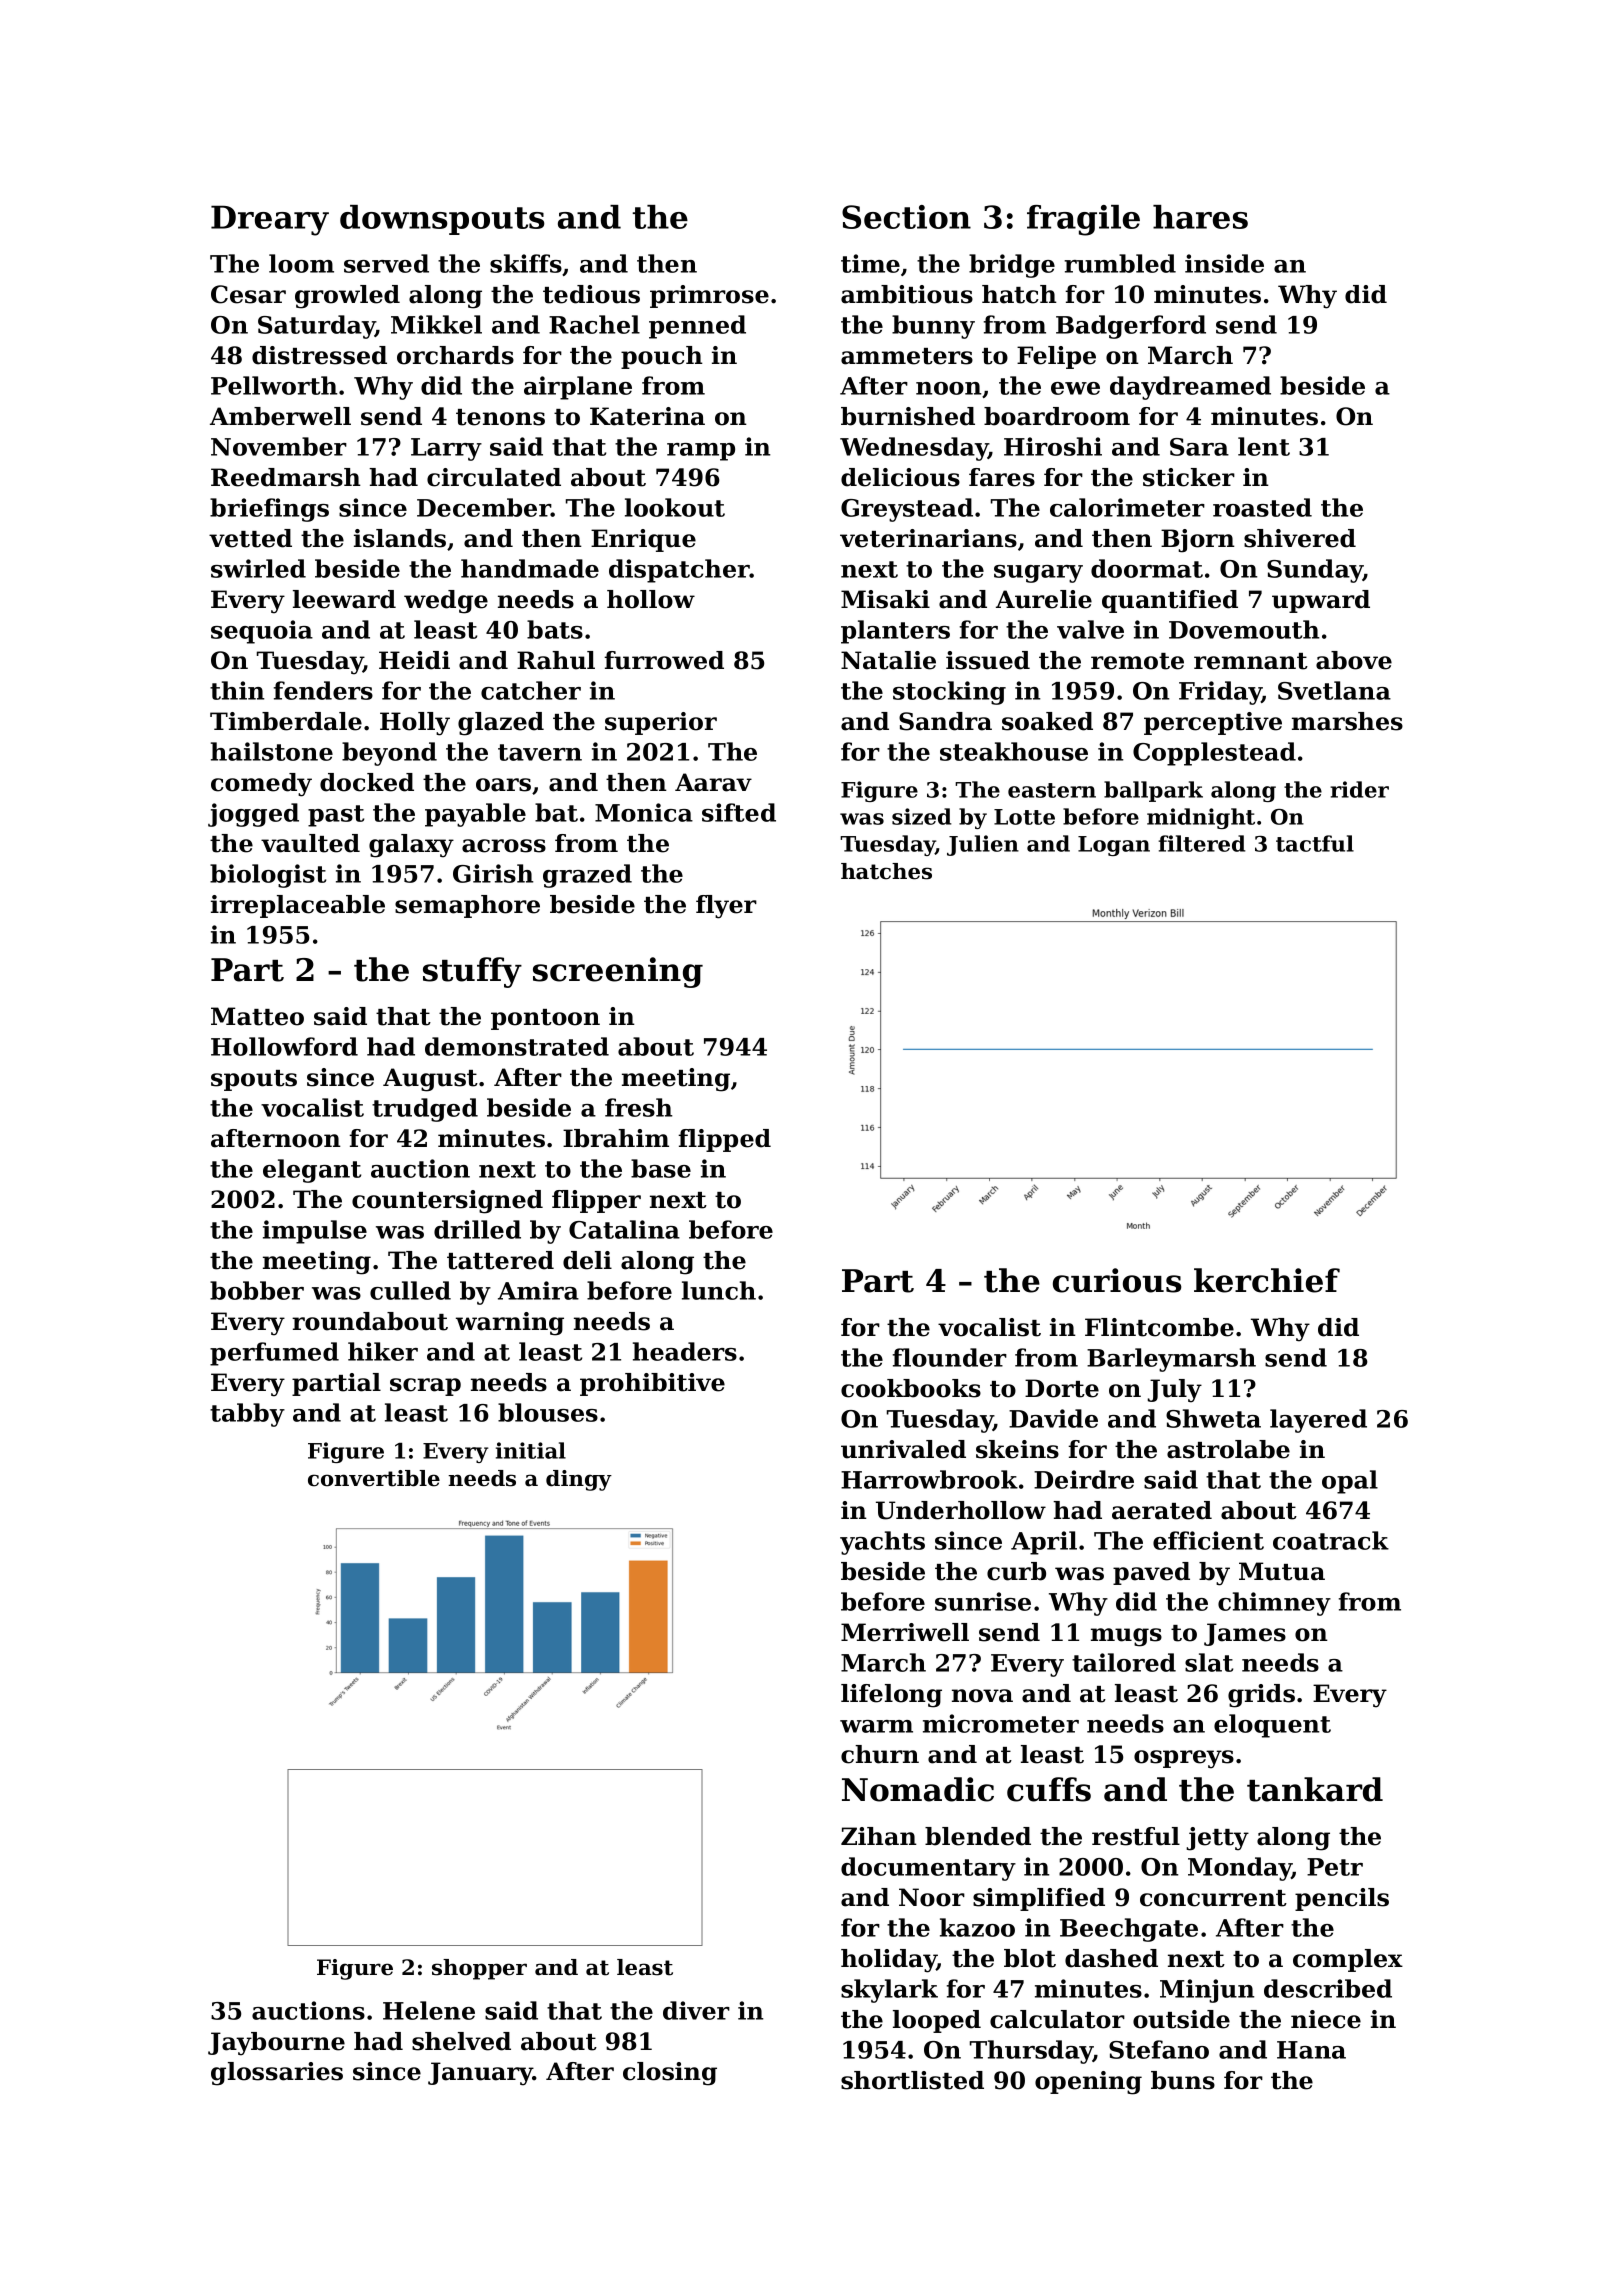  Describe the element at coordinates (1201, 843) in the image. I see `filtered` at that location.
